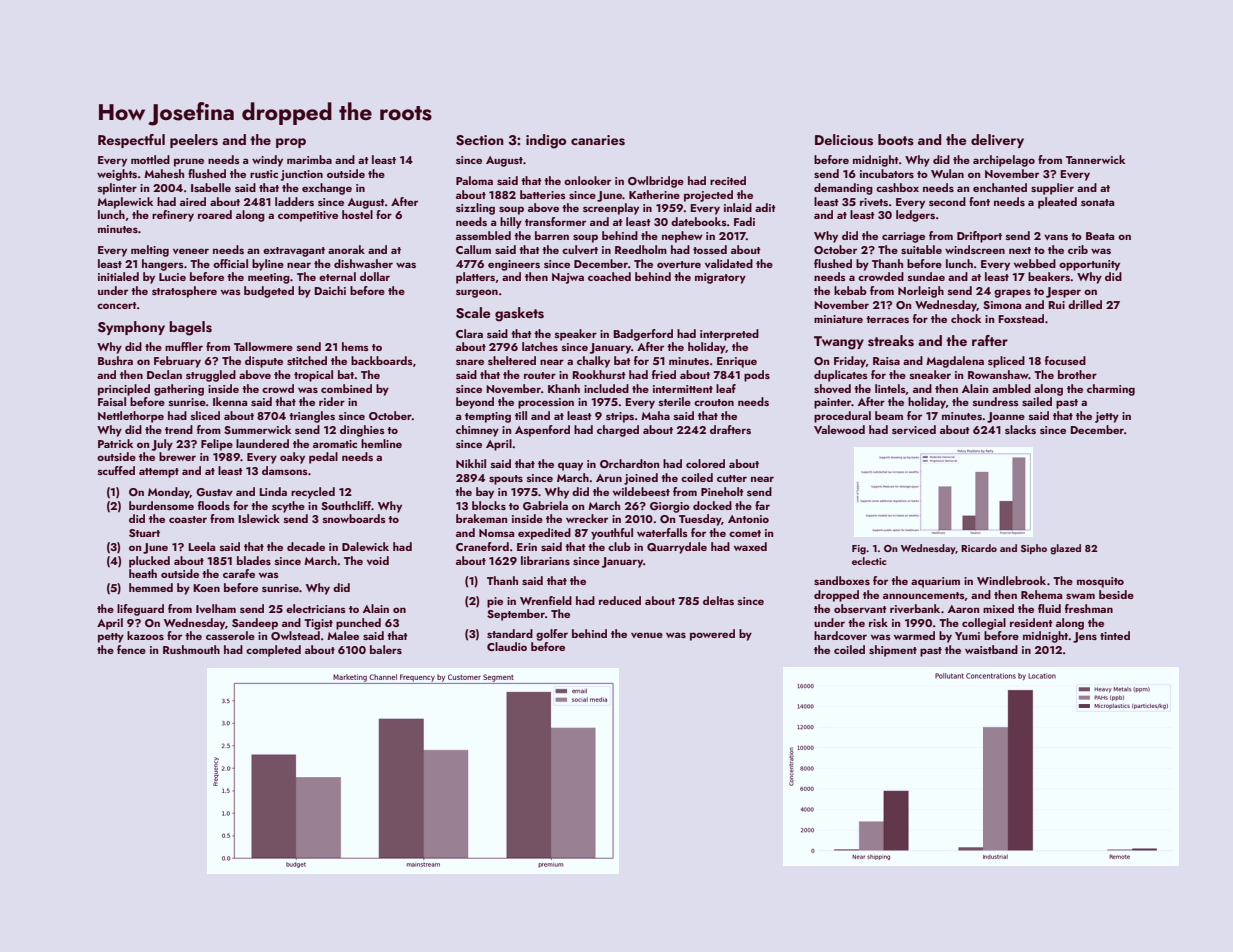 This image has height=952, width=1233. What do you see at coordinates (140, 610) in the image?
I see `lifeguard` at bounding box center [140, 610].
